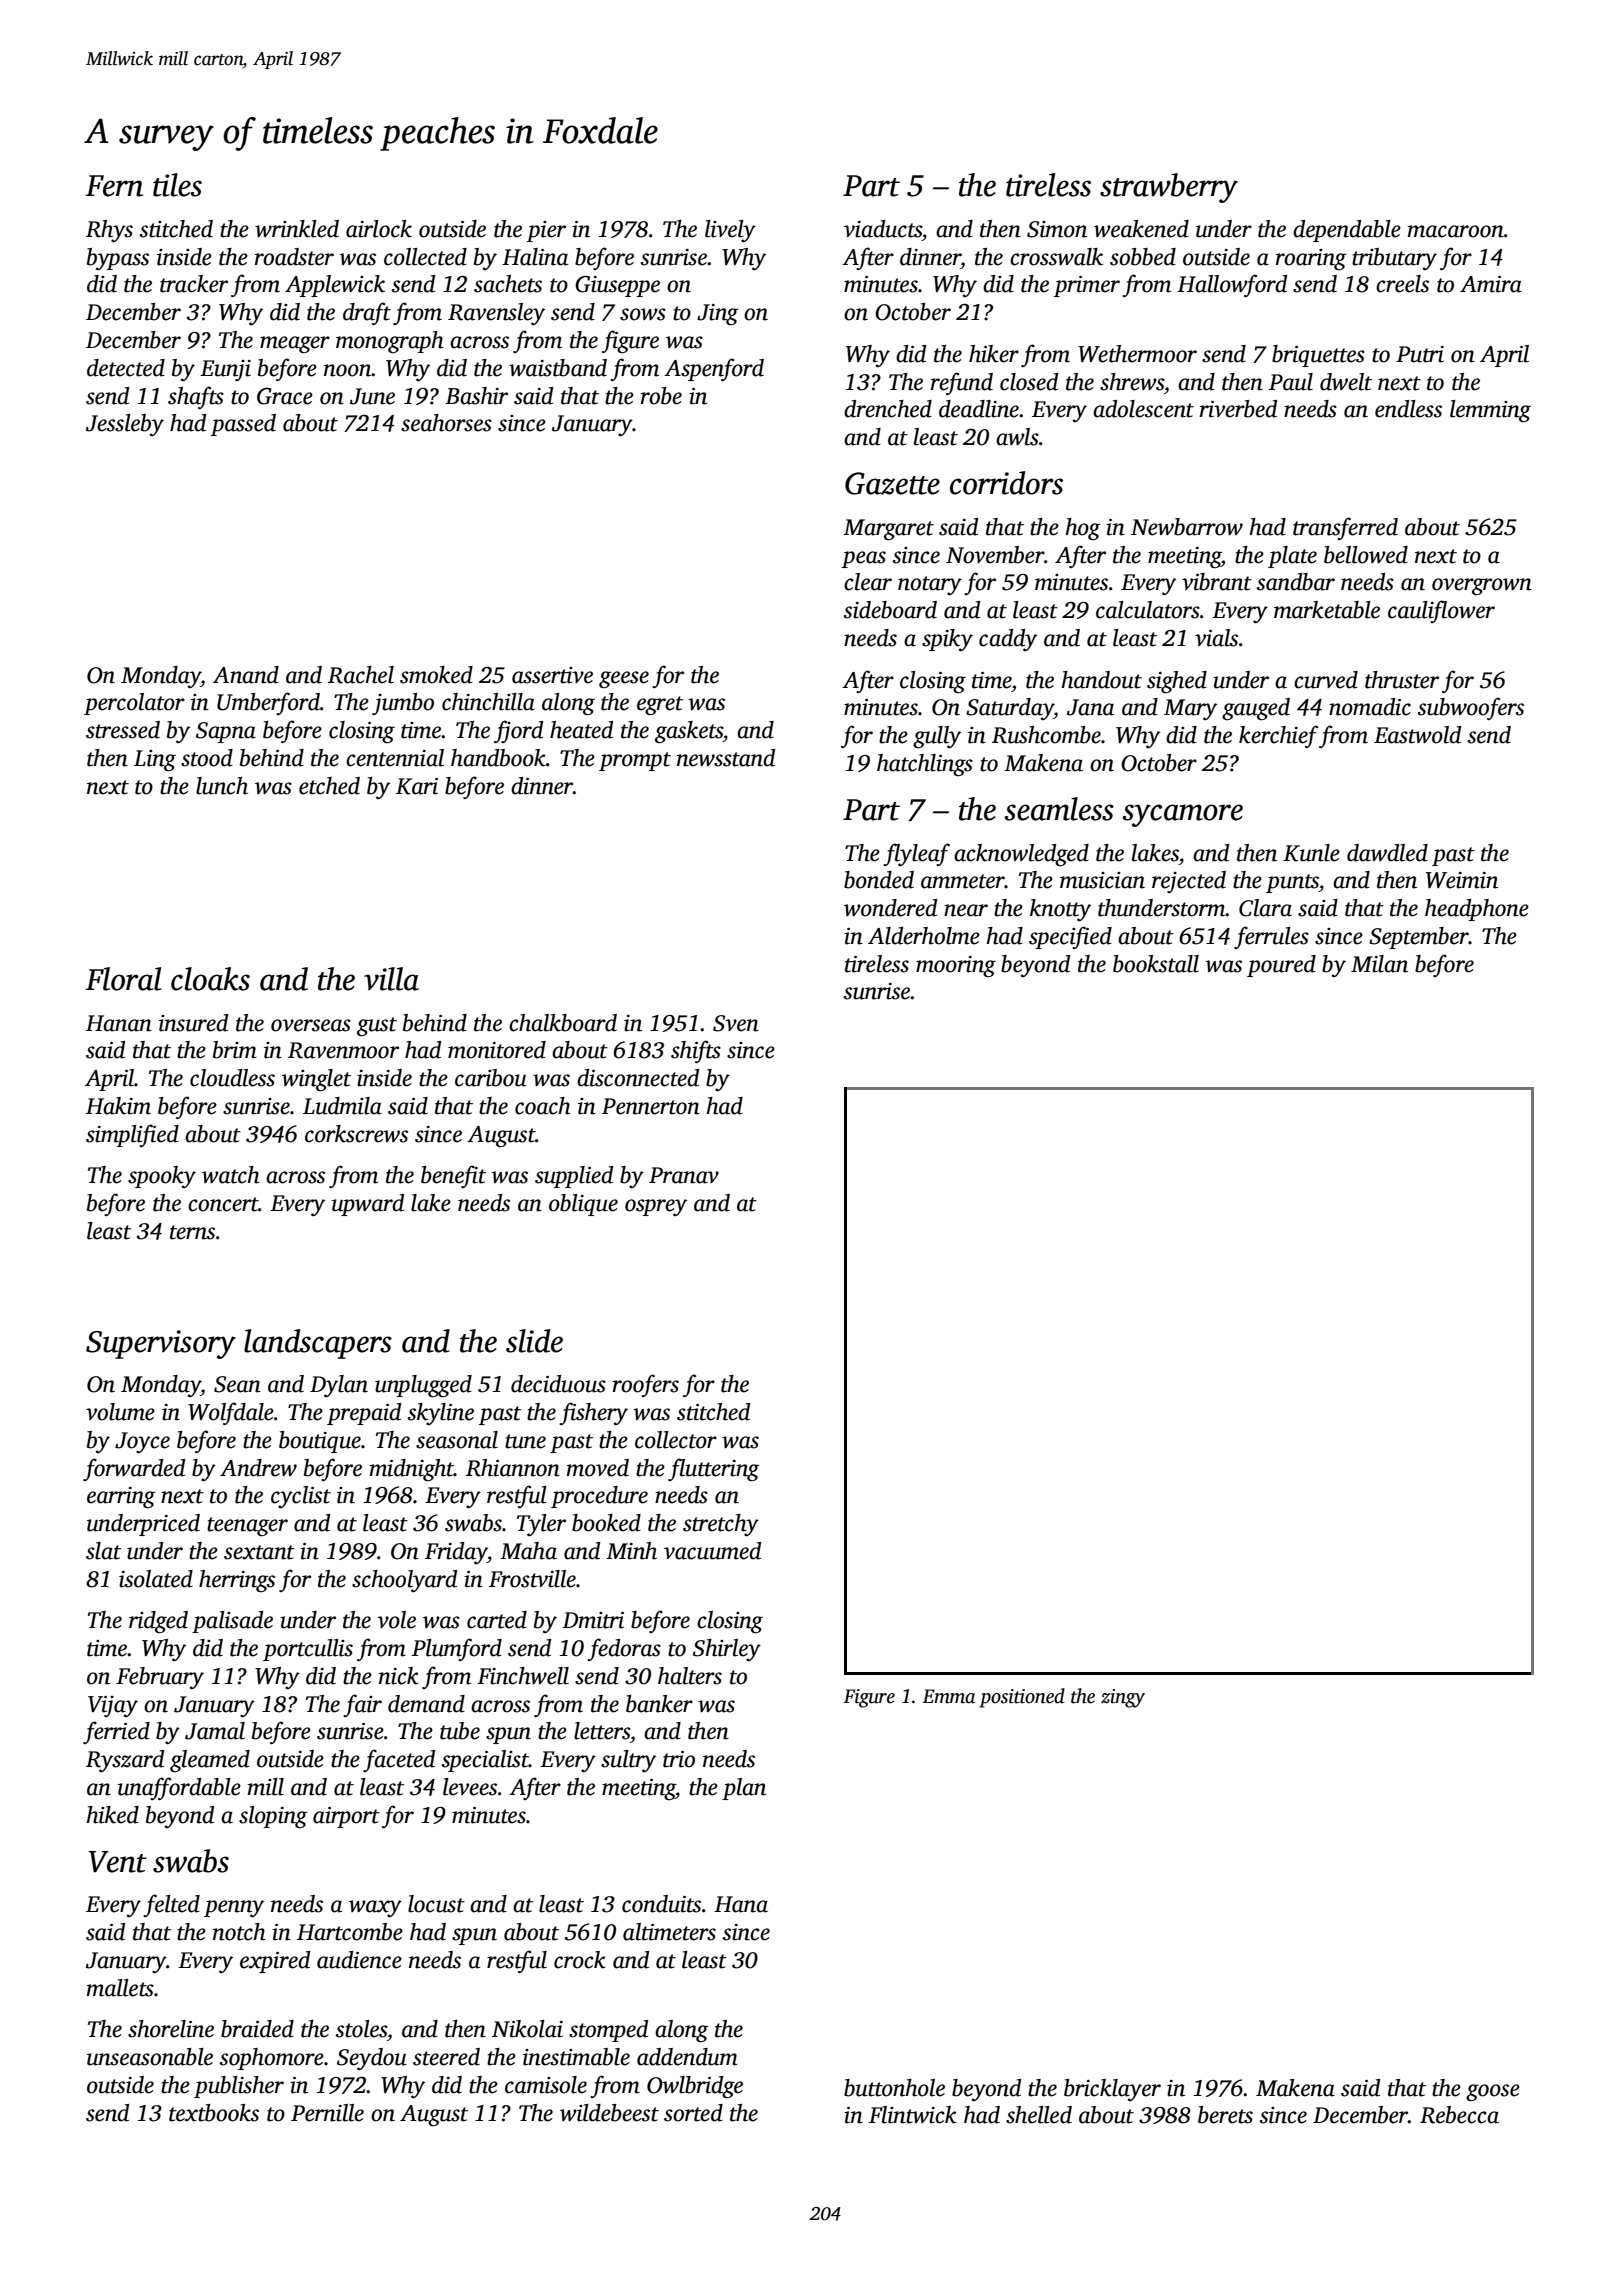 This document has width=1620, height=2292. Describe the element at coordinates (888, 409) in the document. I see `drenched` at that location.
